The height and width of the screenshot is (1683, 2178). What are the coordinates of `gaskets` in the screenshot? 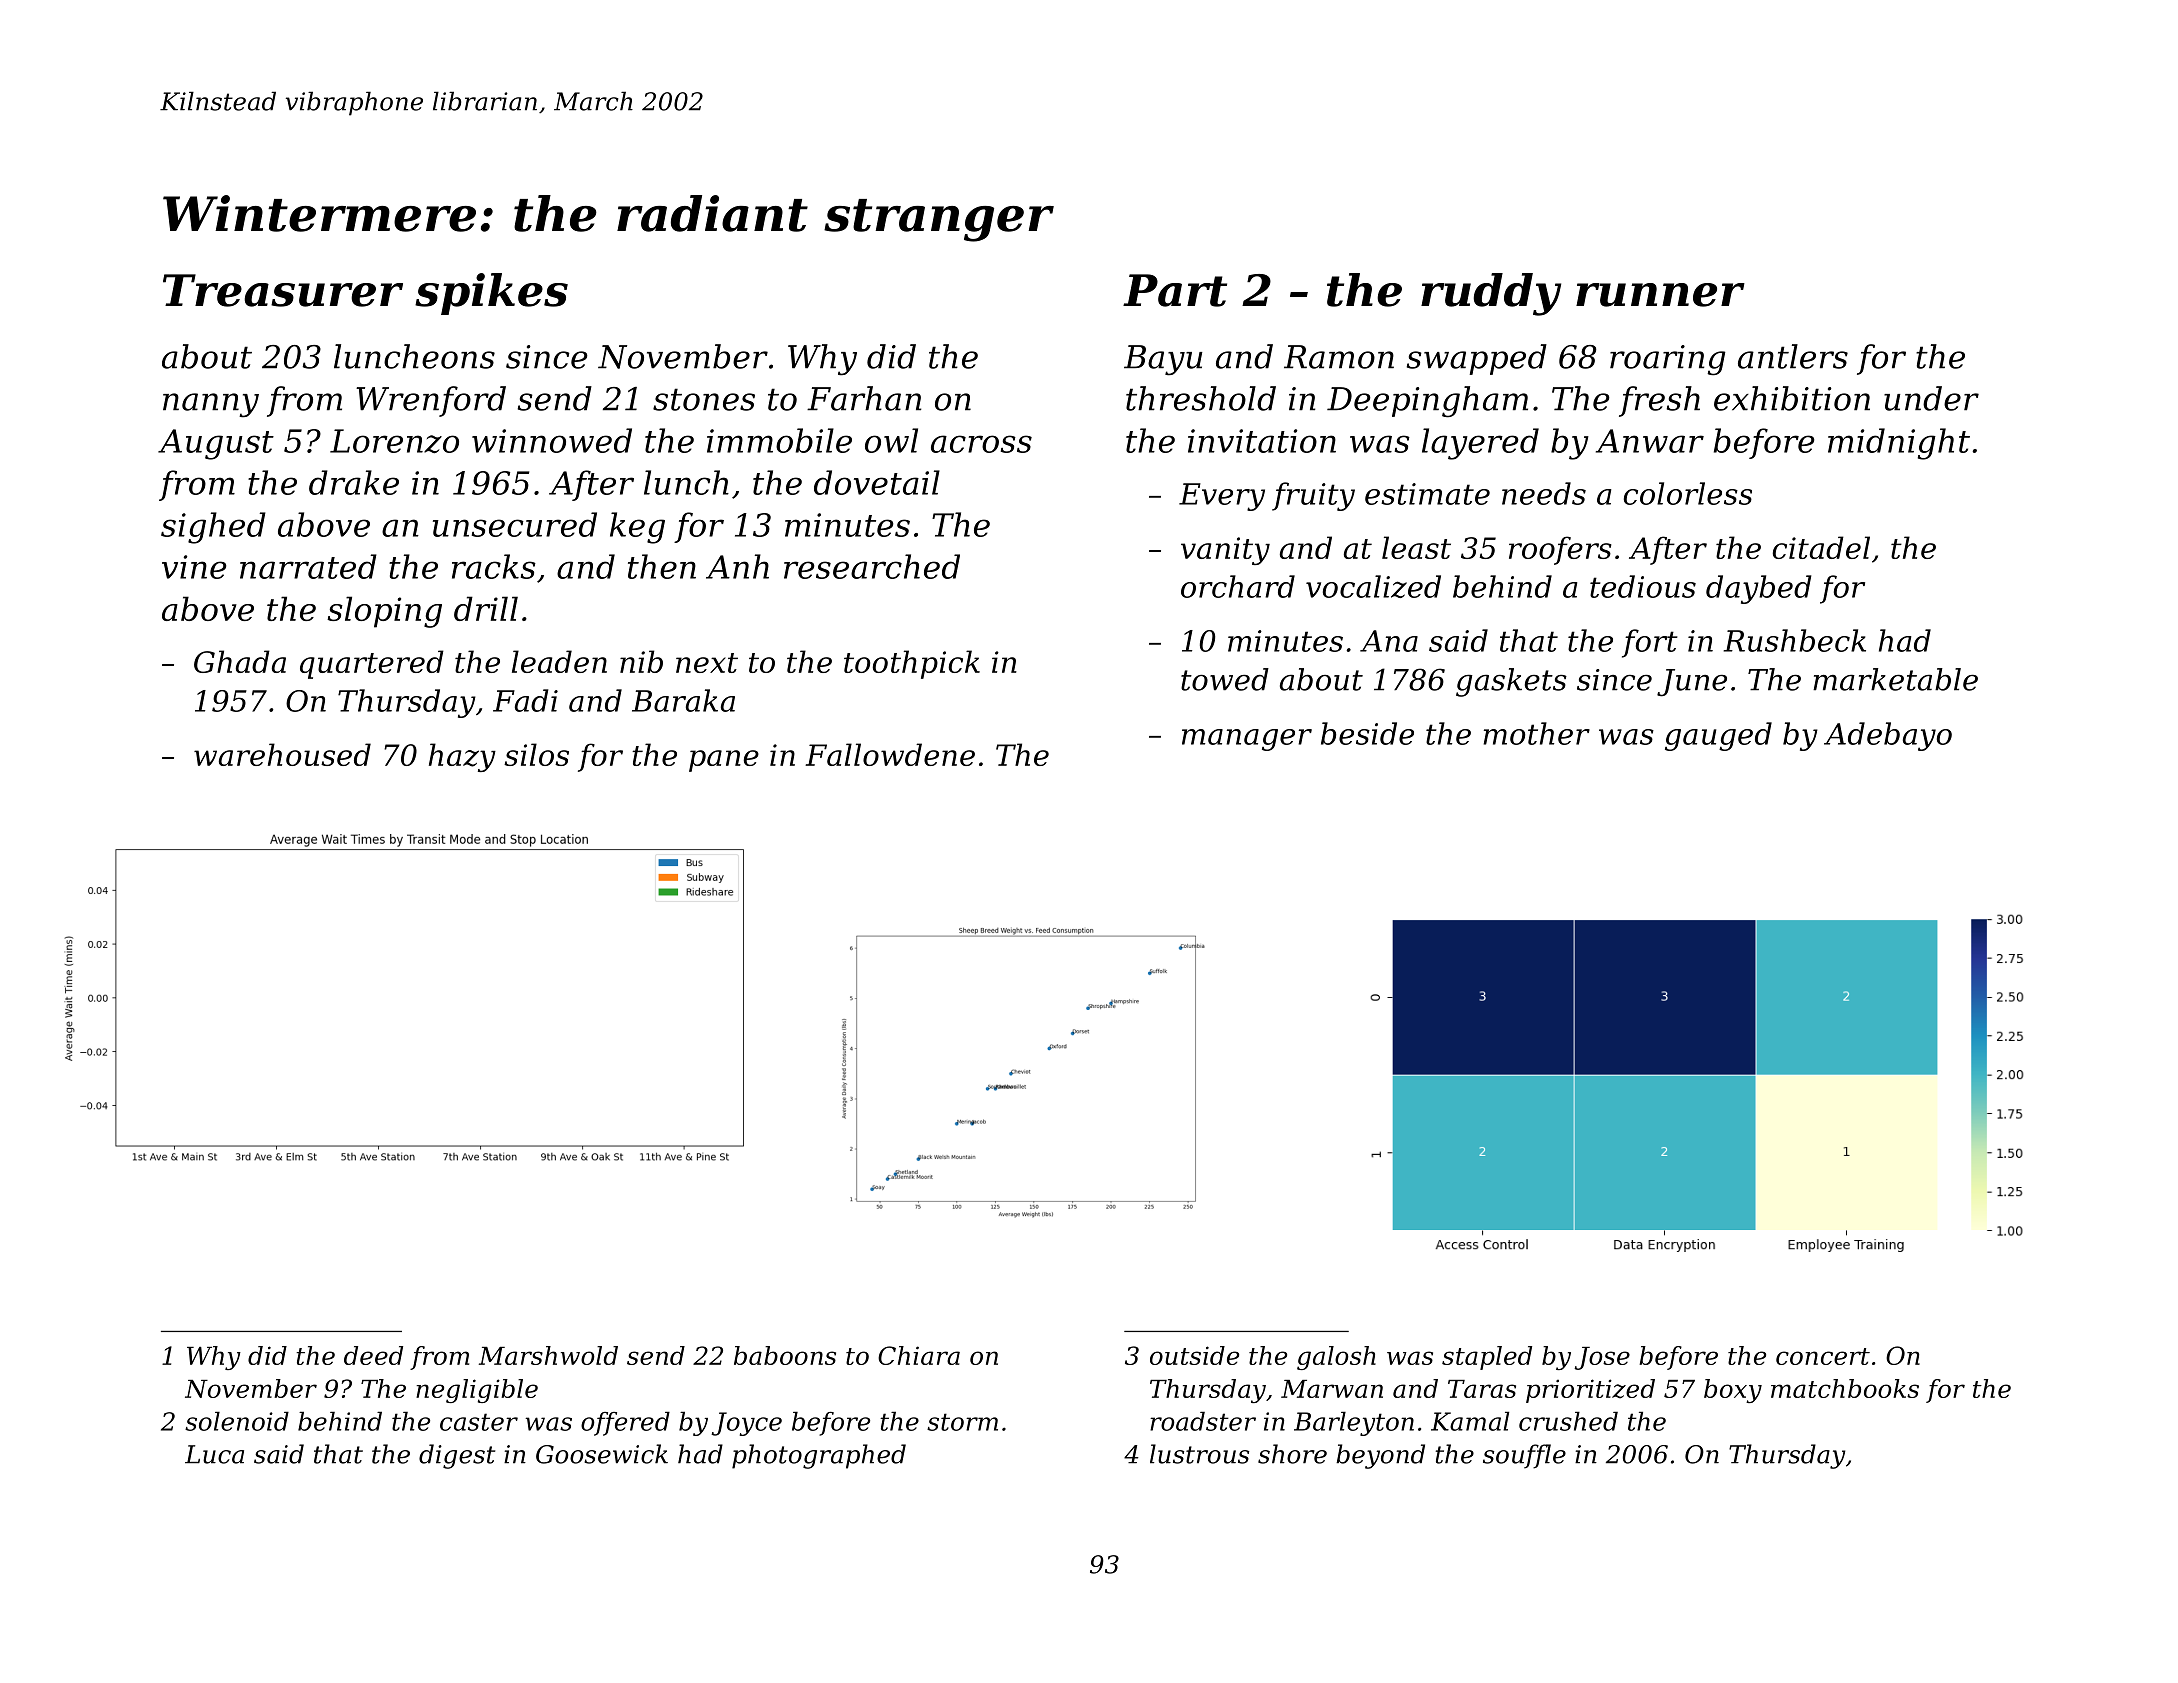 It's located at (1511, 682).
